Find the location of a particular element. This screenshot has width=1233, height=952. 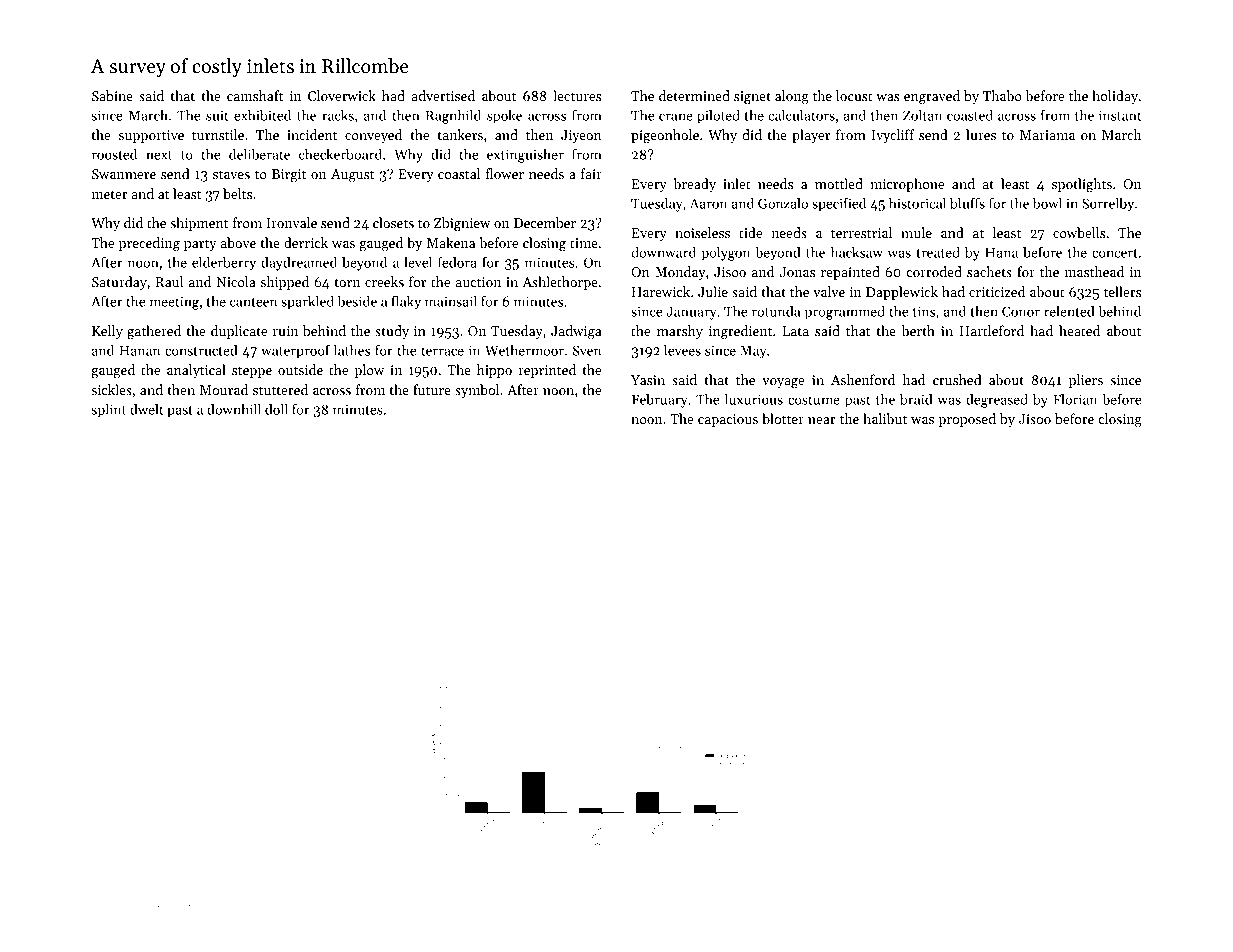

downhill is located at coordinates (234, 409).
